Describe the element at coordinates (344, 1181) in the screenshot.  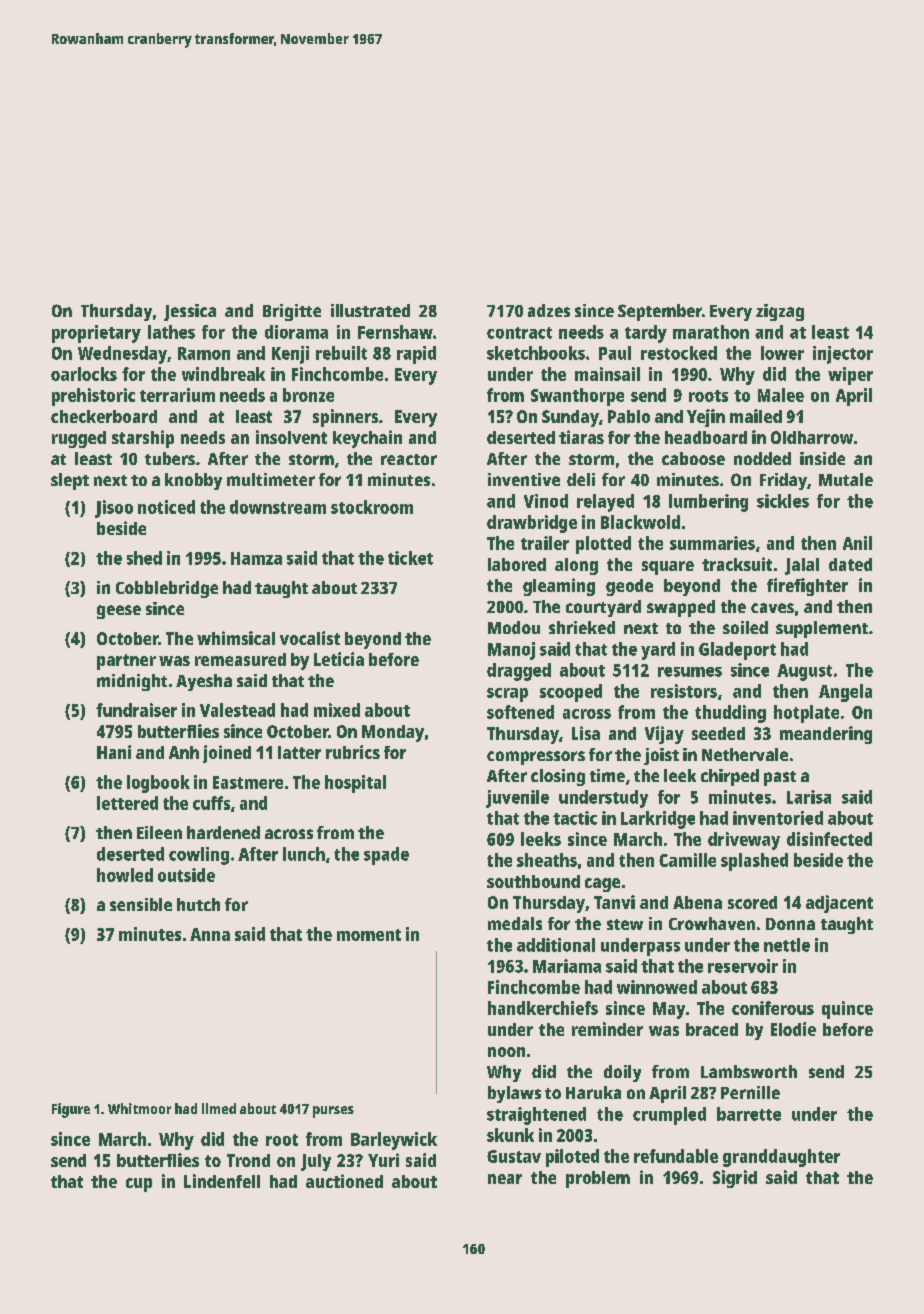
I see `auctioned` at that location.
